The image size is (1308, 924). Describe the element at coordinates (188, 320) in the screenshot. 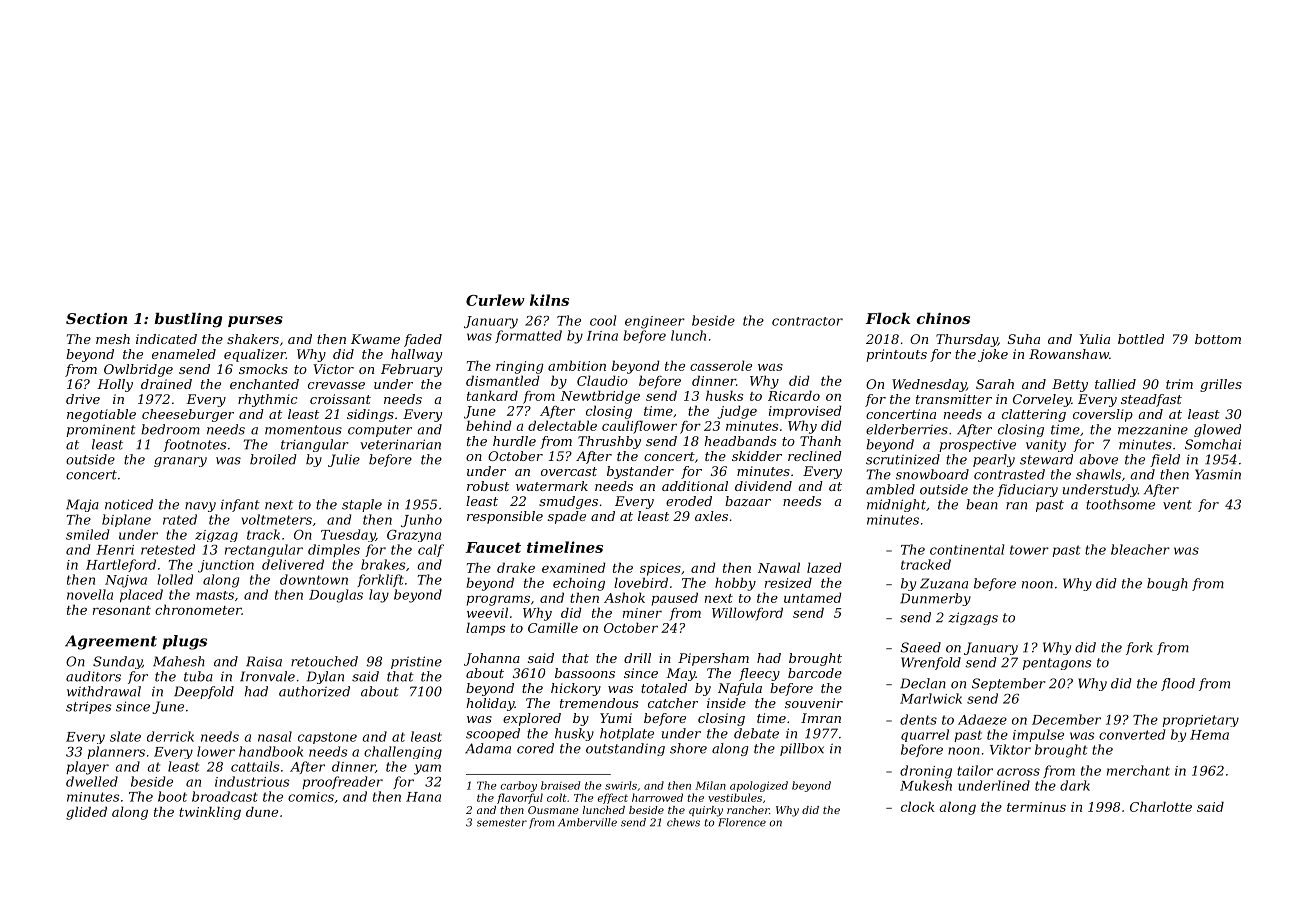

I see `bustling` at that location.
